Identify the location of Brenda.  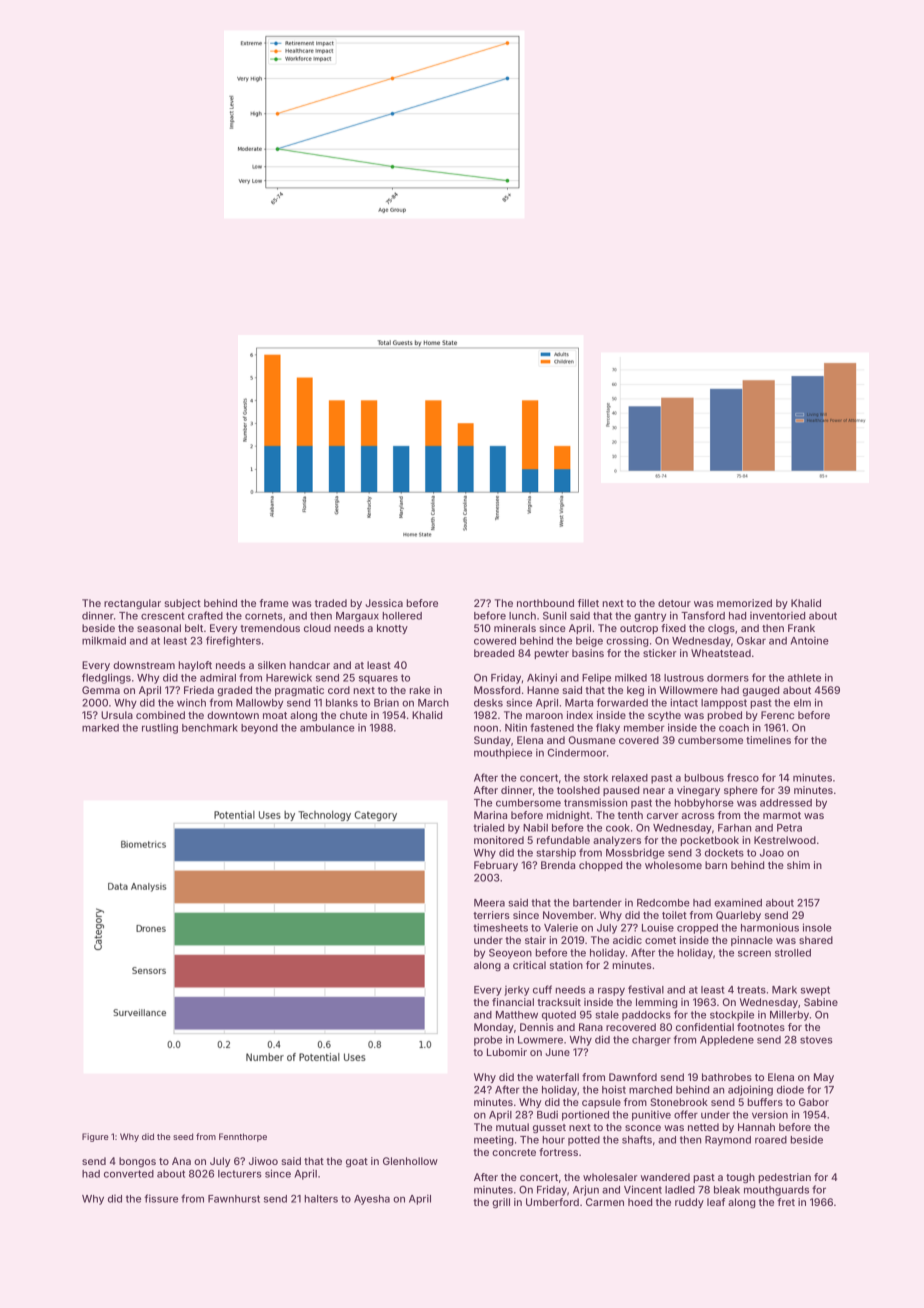
(558, 865).
